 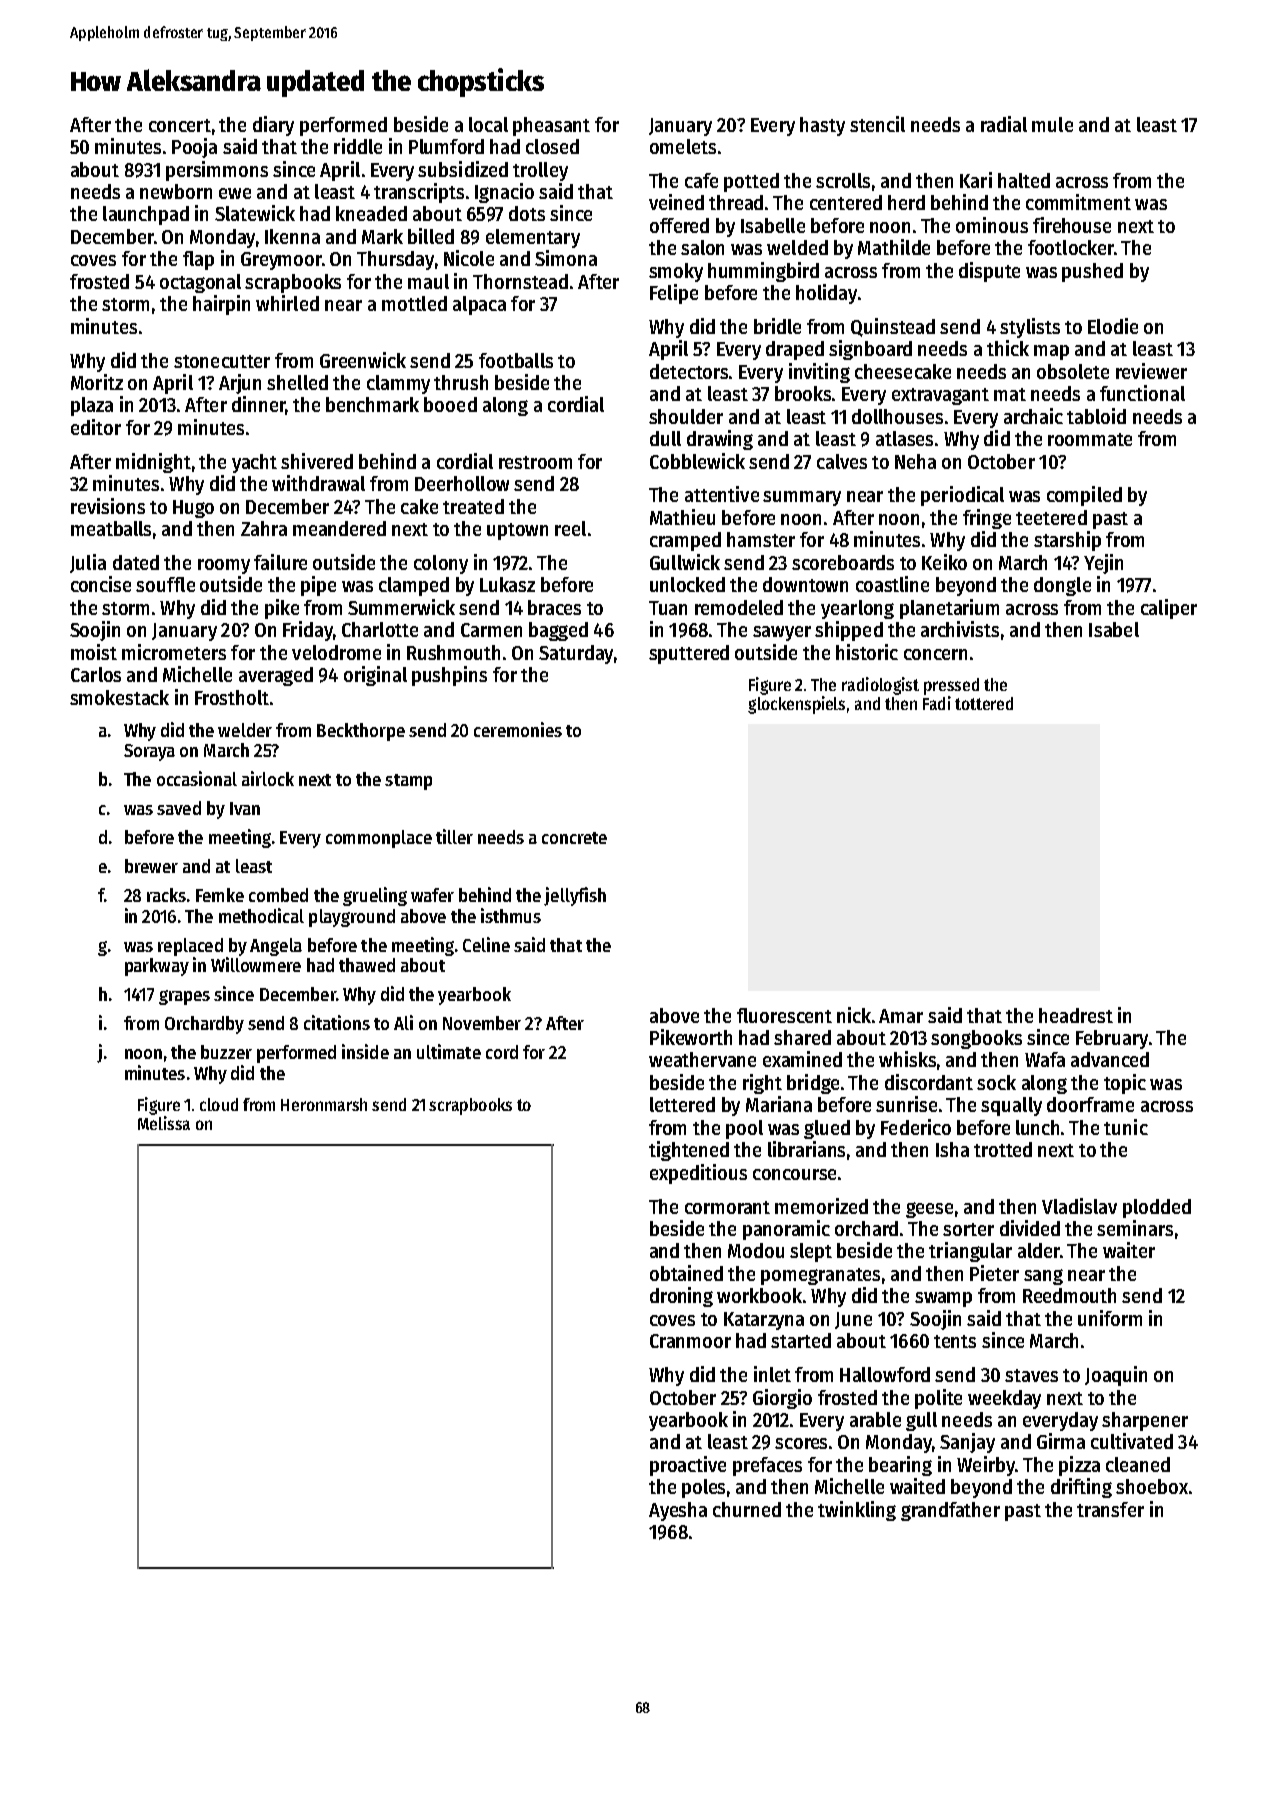 I want to click on transfer, so click(x=1110, y=1509).
